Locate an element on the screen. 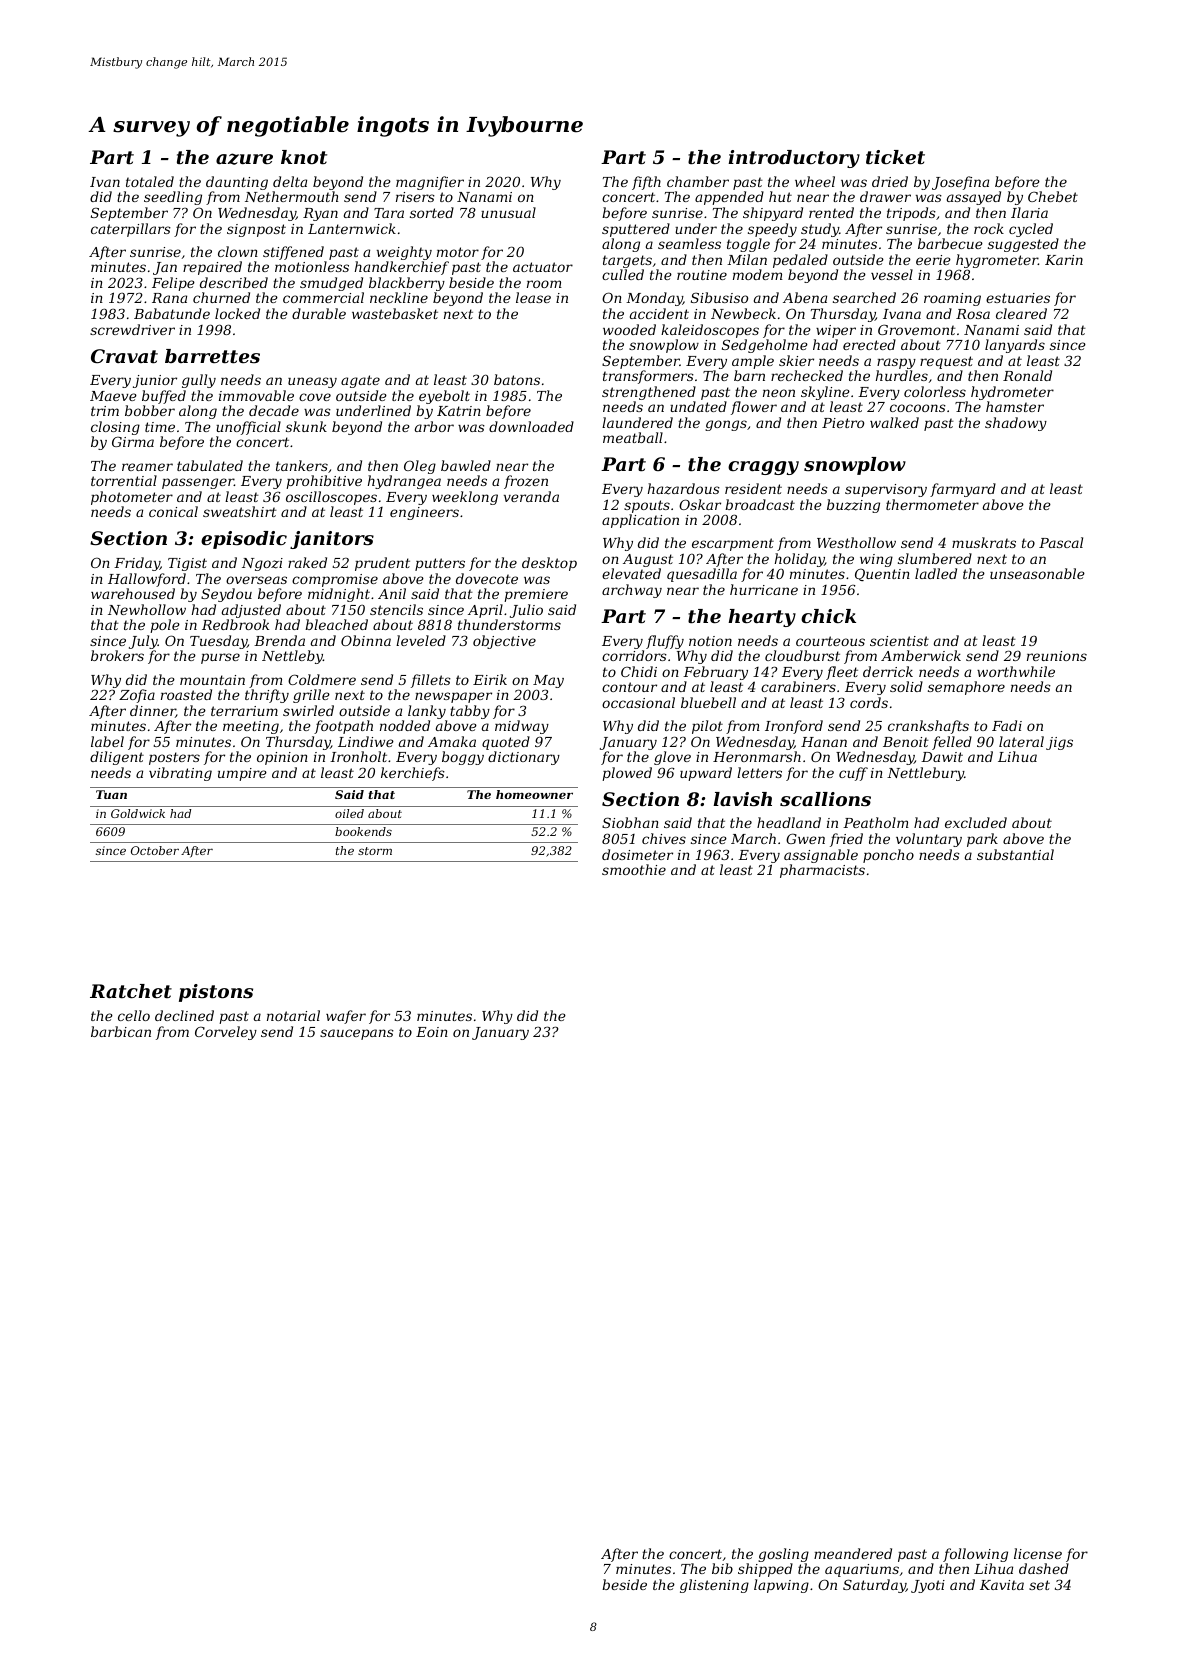  ticket is located at coordinates (895, 157).
